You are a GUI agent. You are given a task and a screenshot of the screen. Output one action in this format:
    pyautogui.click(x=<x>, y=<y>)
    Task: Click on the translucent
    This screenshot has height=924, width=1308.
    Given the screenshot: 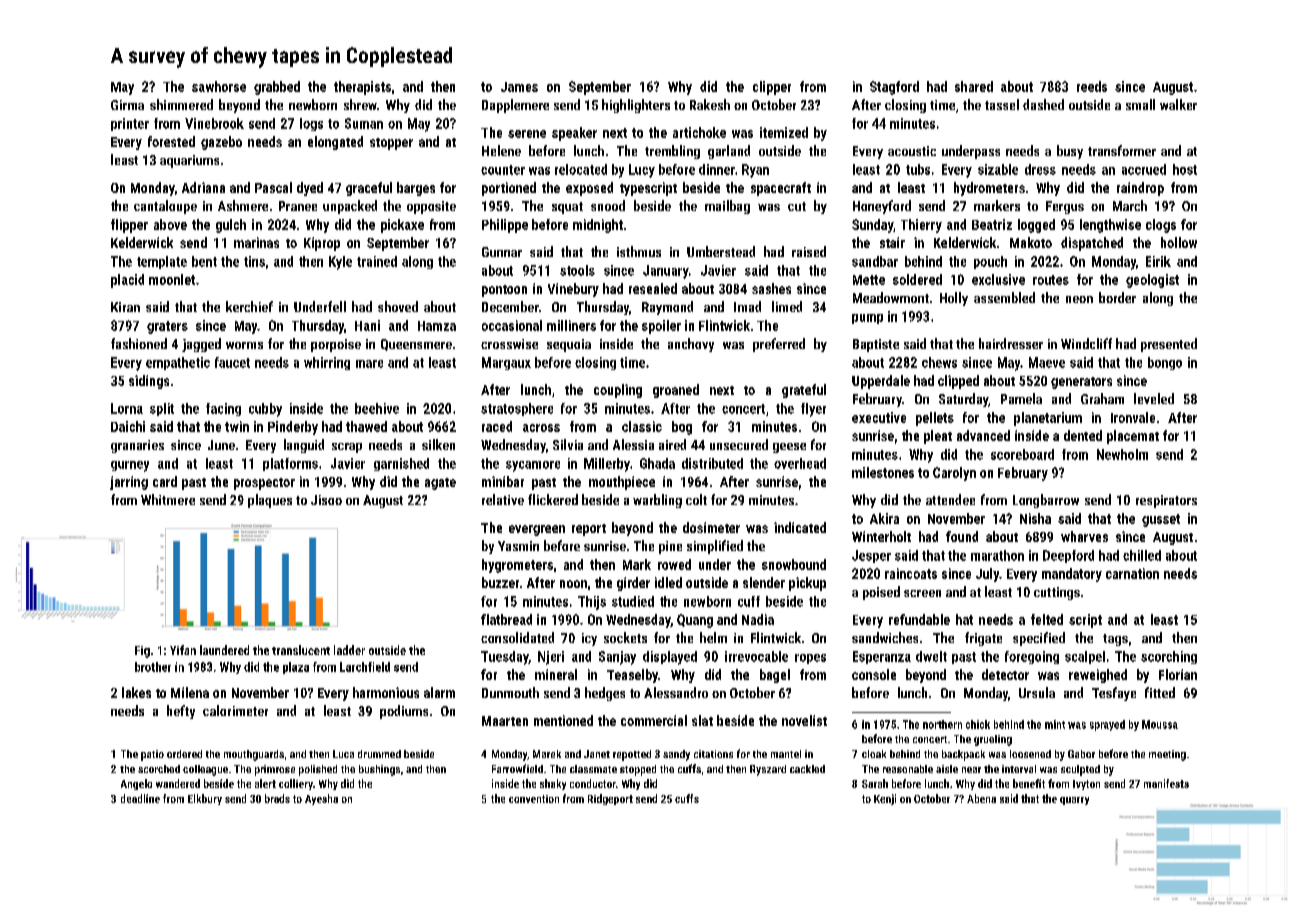 What is the action you would take?
    pyautogui.click(x=301, y=650)
